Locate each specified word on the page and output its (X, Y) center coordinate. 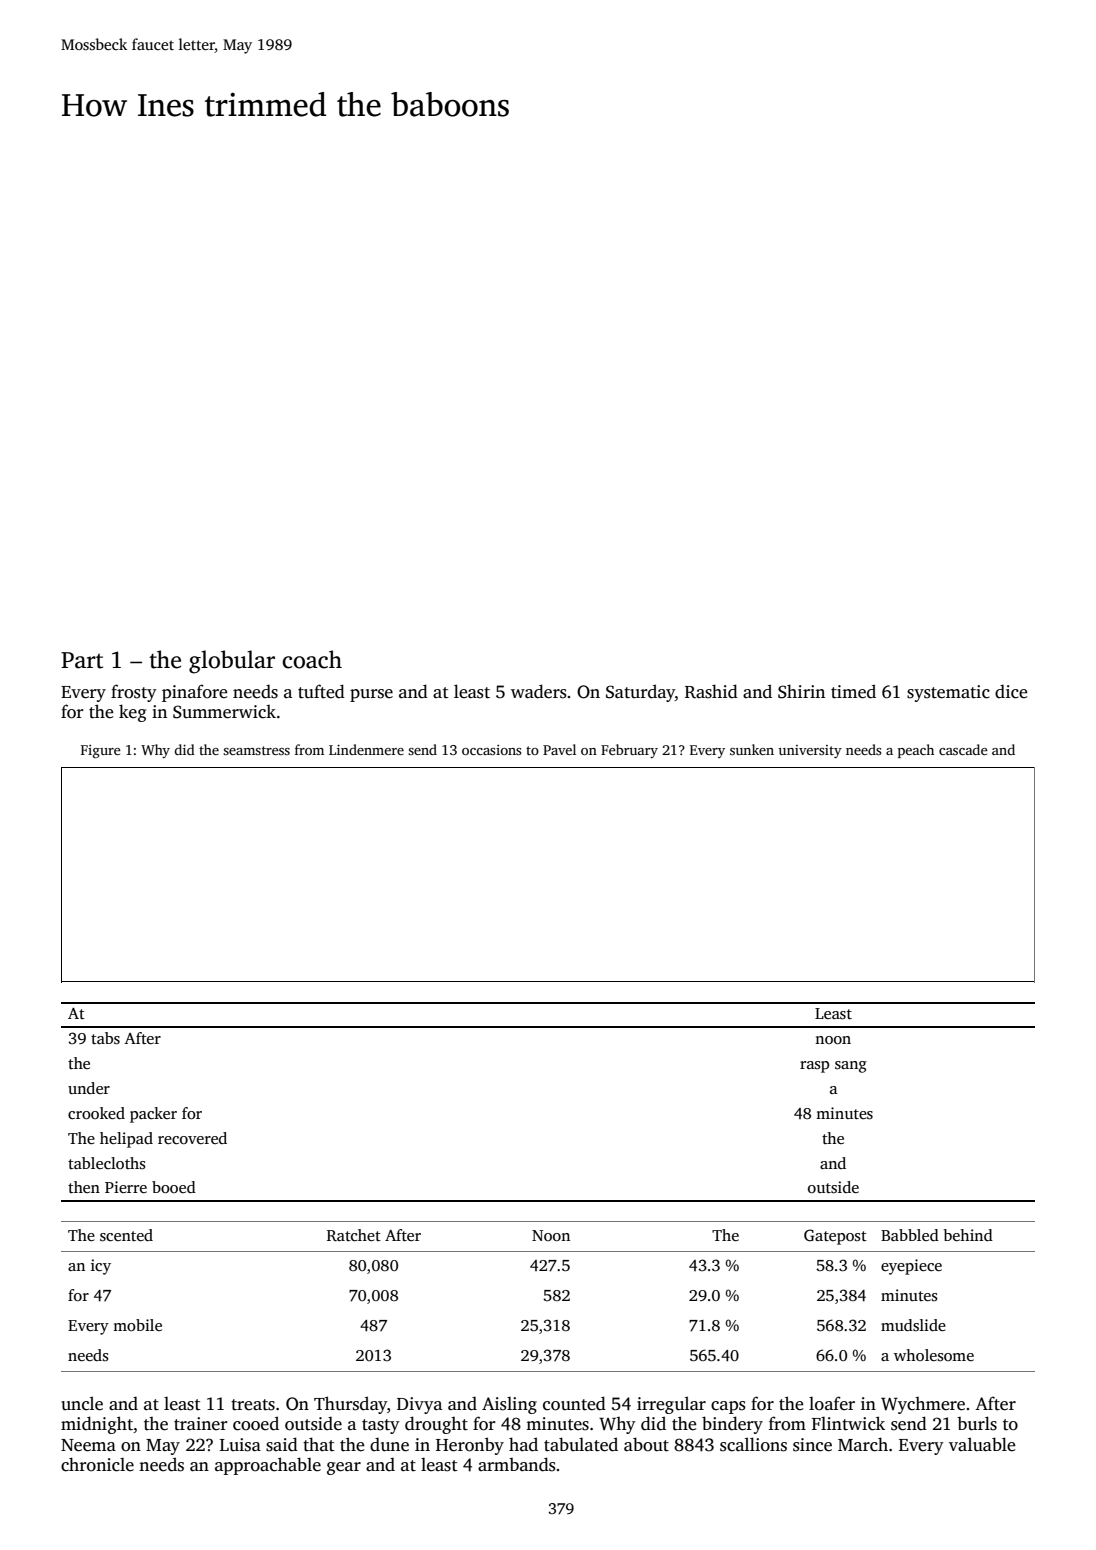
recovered (192, 1138)
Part (82, 660)
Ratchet (354, 1235)
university (810, 751)
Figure (101, 752)
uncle (82, 1403)
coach (312, 659)
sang (851, 1067)
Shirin (801, 691)
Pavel (559, 749)
